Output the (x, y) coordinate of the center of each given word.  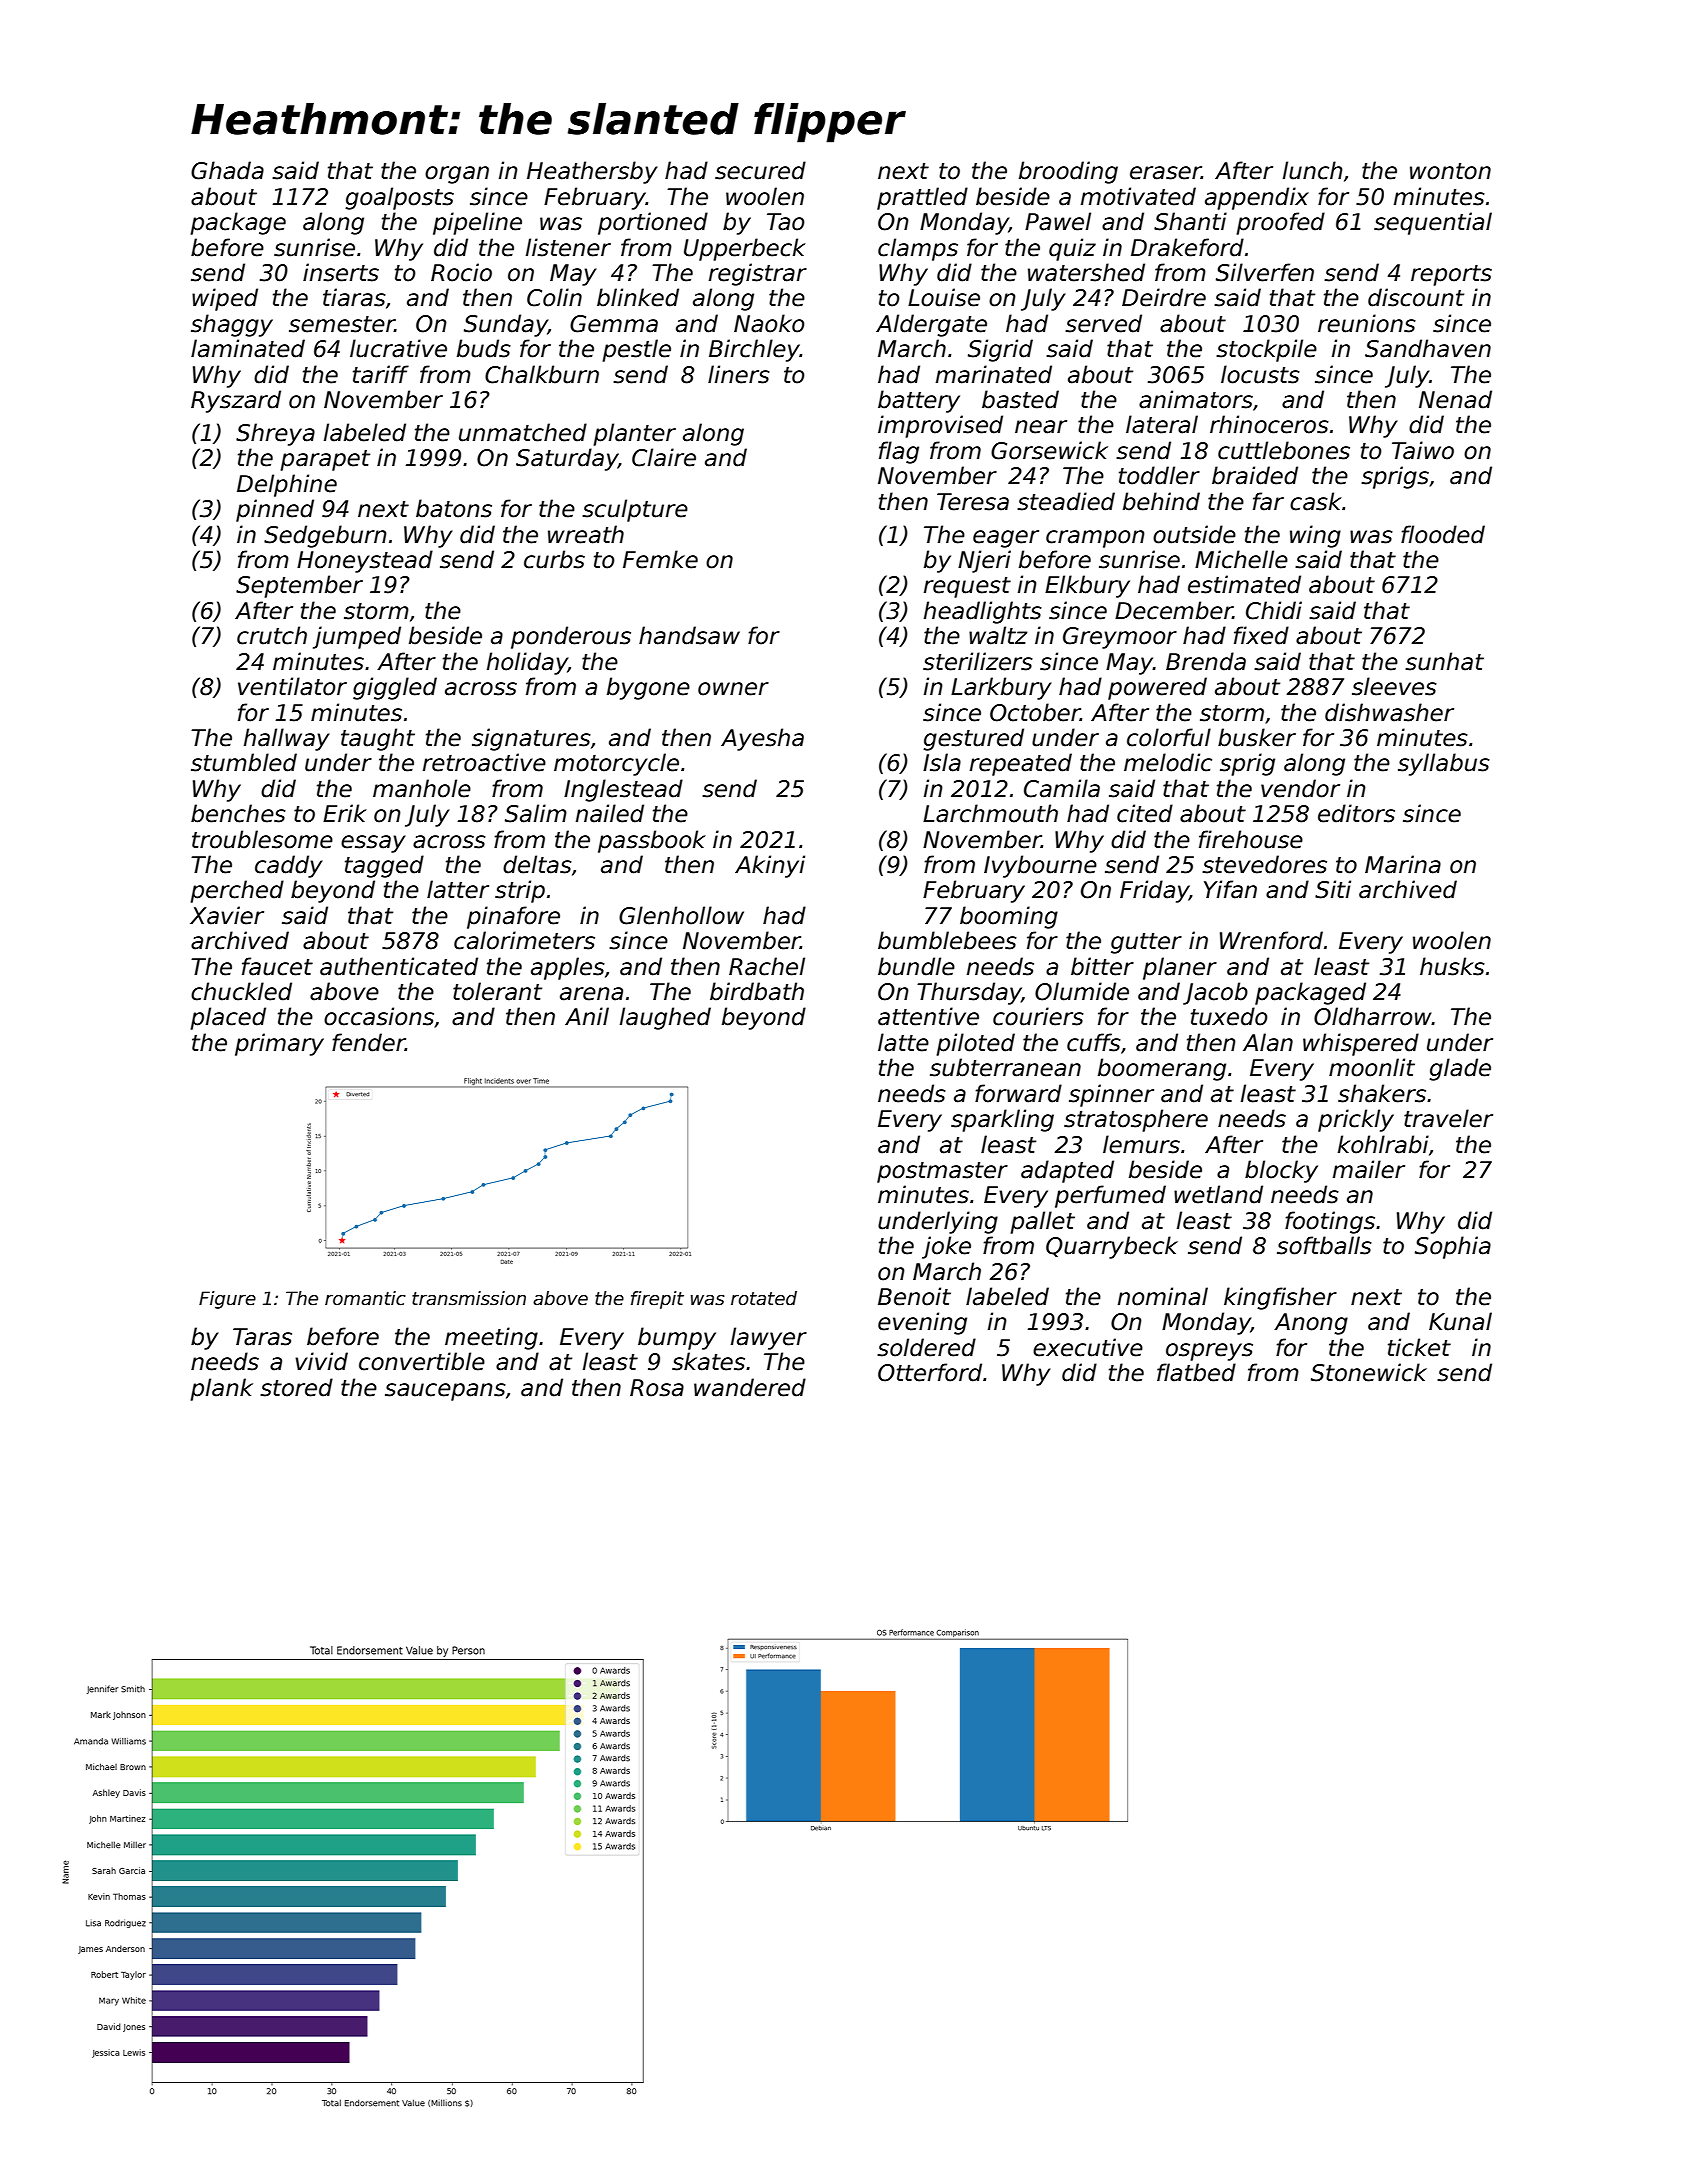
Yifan (1230, 889)
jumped (357, 637)
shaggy (232, 325)
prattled (922, 198)
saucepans (445, 1392)
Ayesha (762, 739)
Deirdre (1164, 297)
